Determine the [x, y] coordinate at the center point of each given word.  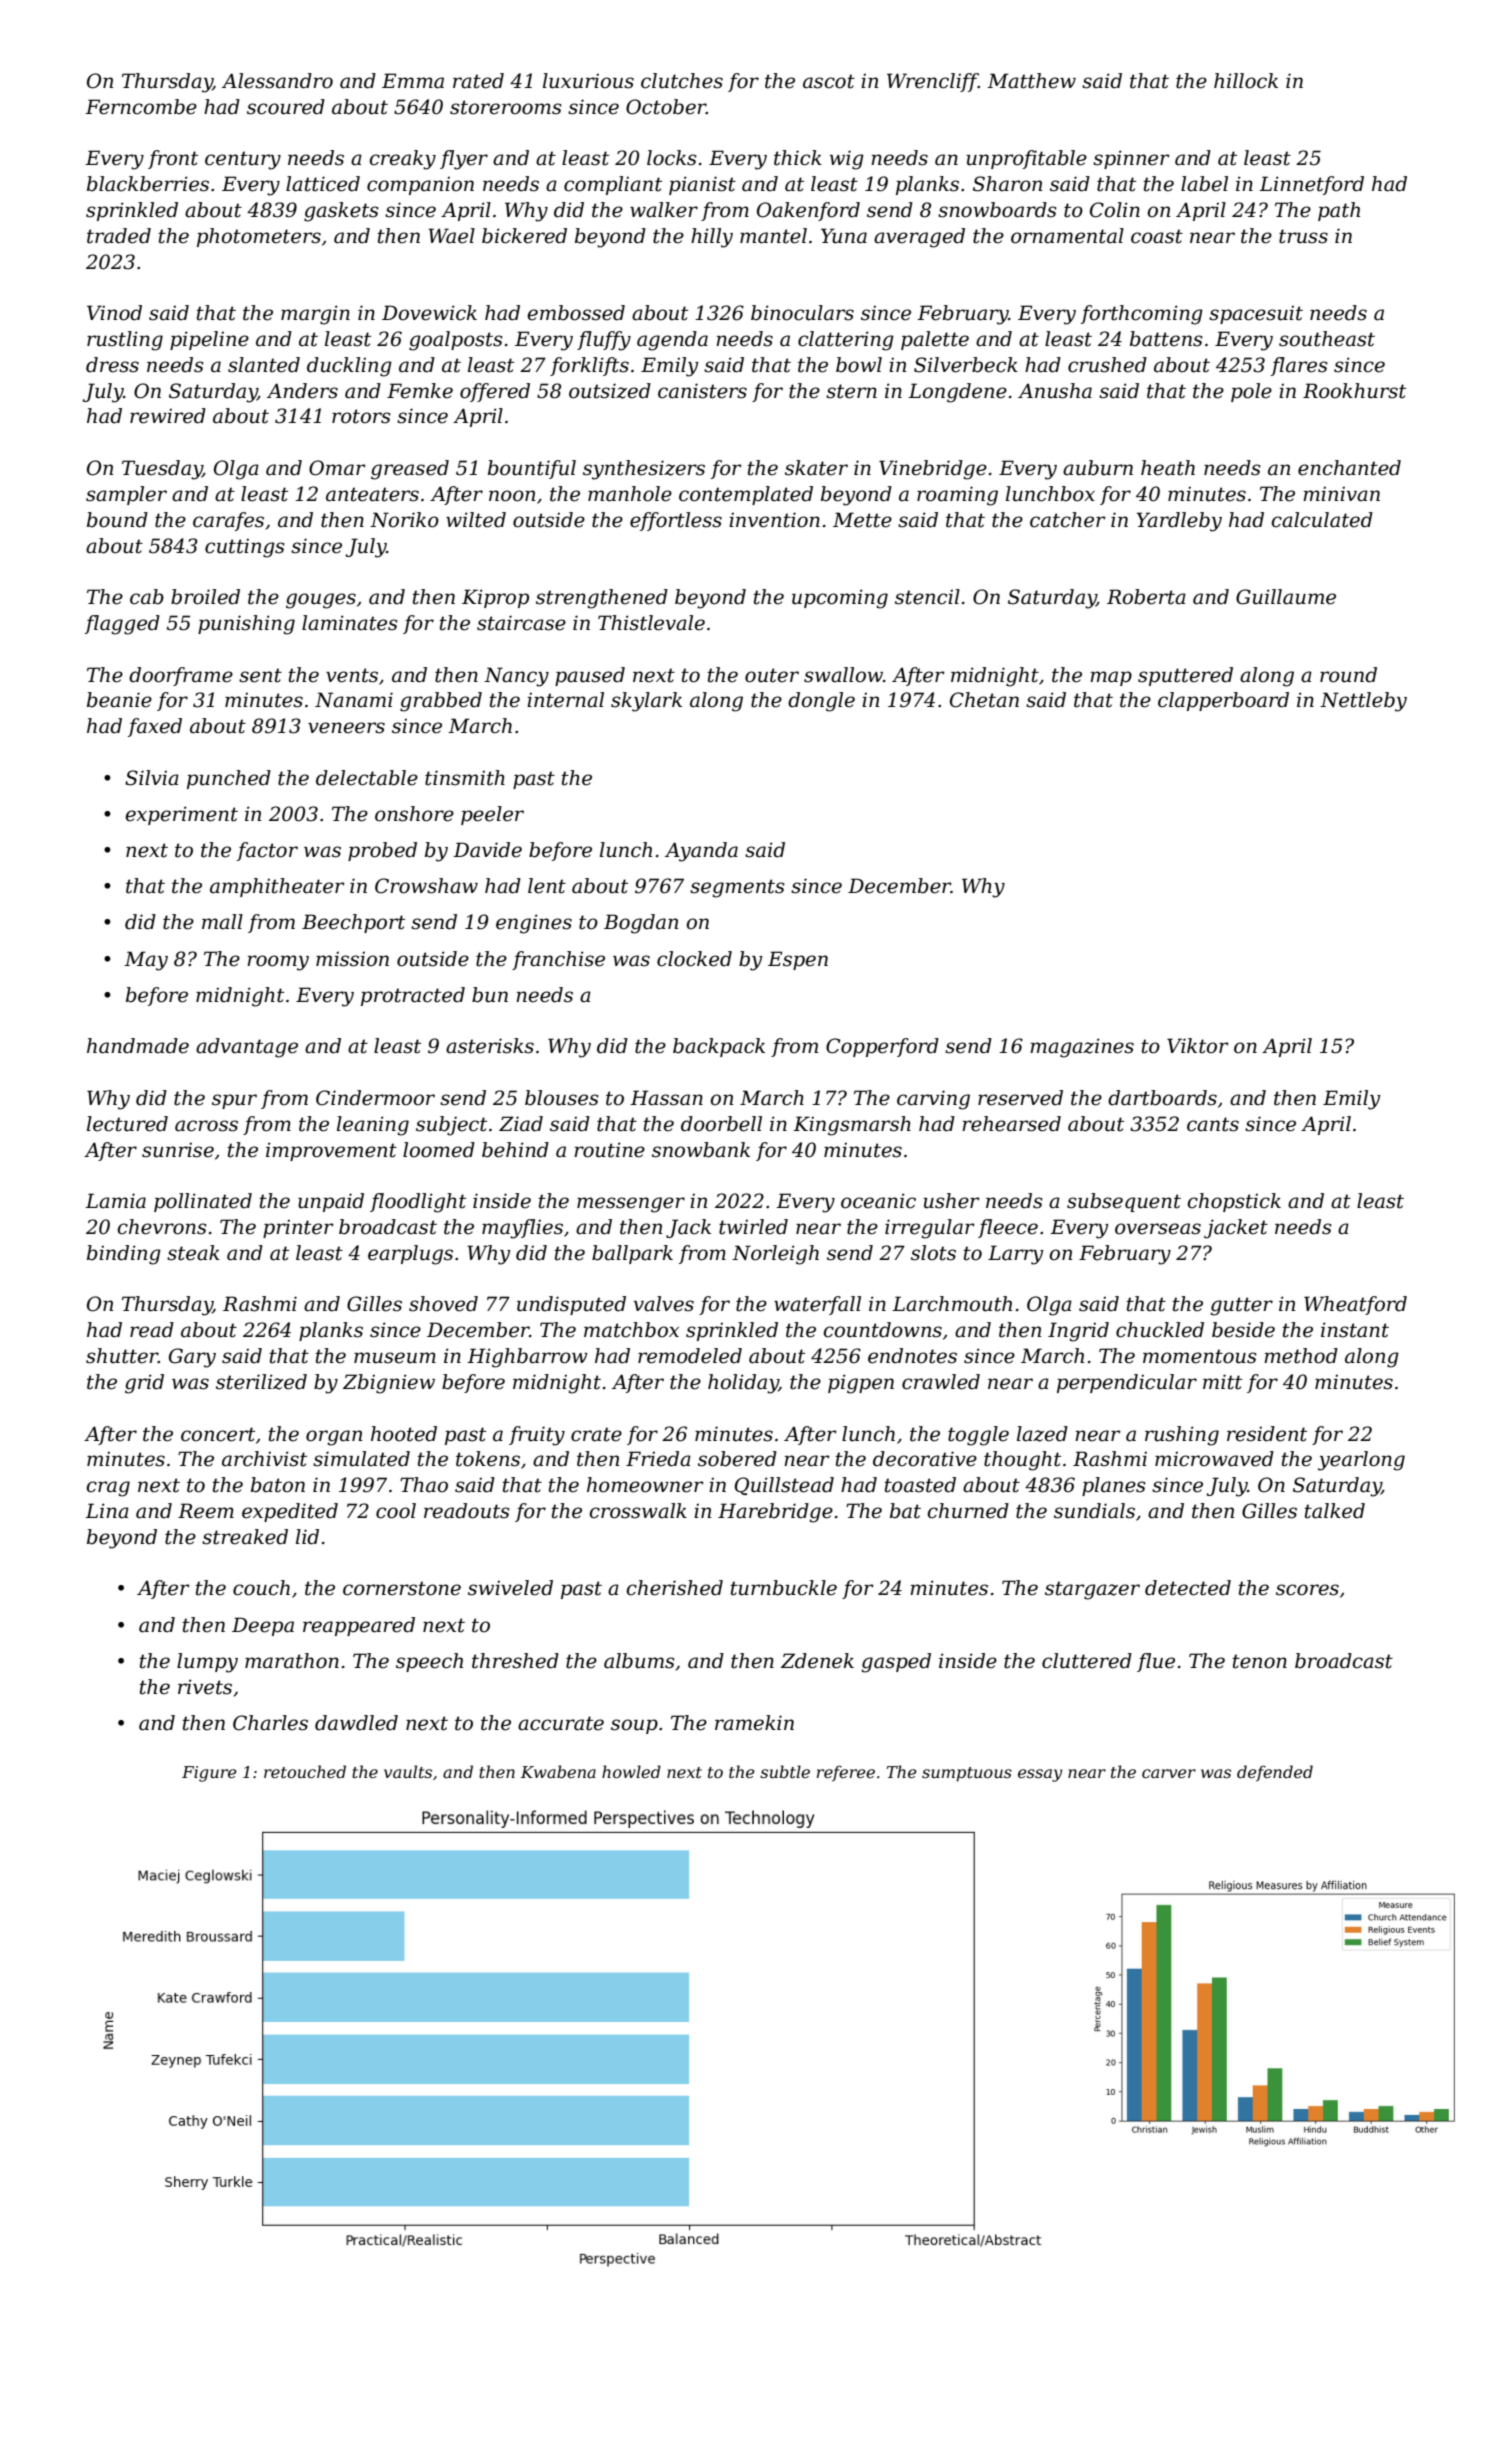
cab [147, 597]
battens [1166, 339]
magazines [1082, 1048]
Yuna [844, 236]
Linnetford [1311, 185]
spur [234, 1101]
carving [933, 1100]
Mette [862, 520]
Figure [209, 1774]
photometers [259, 237]
